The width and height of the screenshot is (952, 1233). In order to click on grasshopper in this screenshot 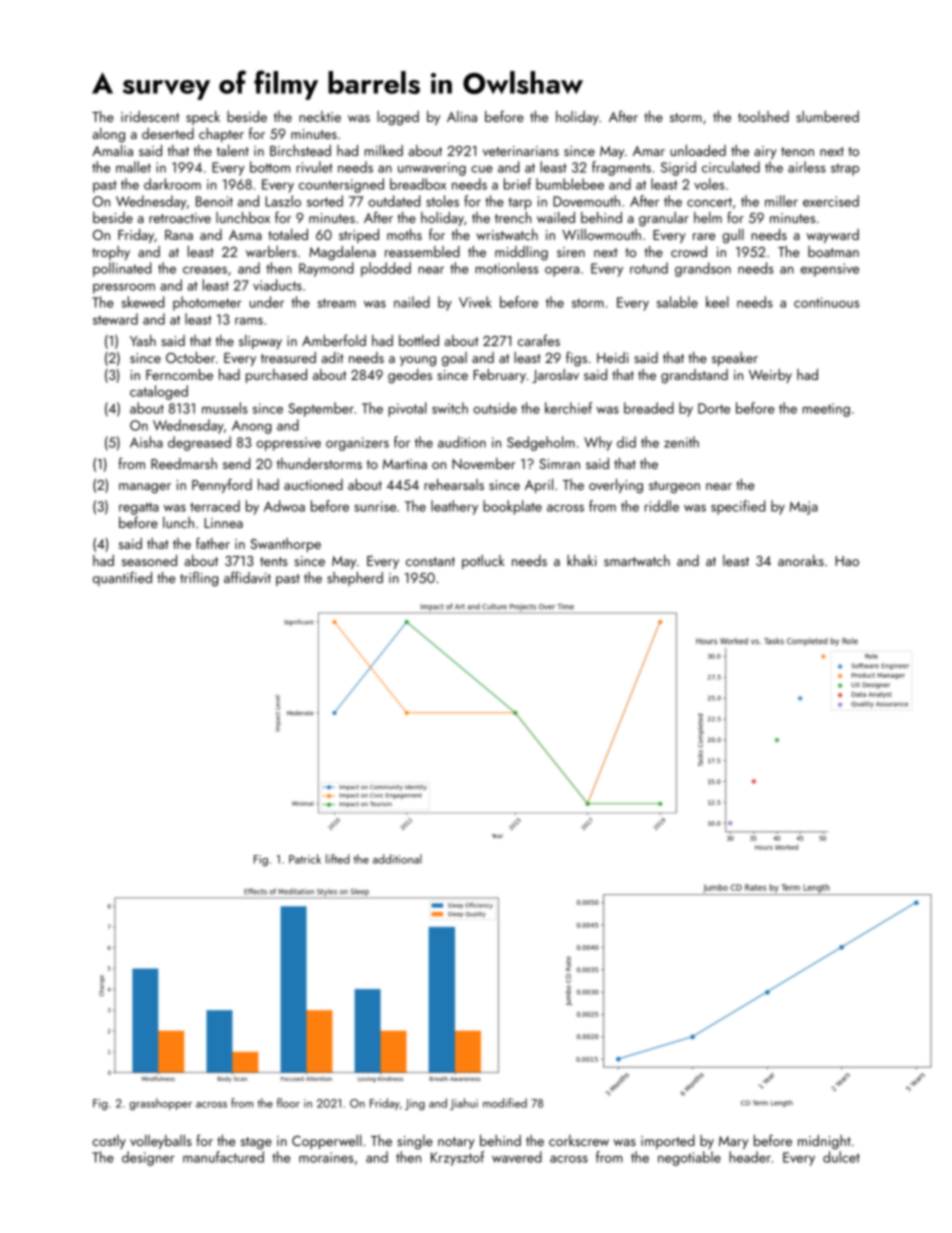, I will do `click(160, 1104)`.
